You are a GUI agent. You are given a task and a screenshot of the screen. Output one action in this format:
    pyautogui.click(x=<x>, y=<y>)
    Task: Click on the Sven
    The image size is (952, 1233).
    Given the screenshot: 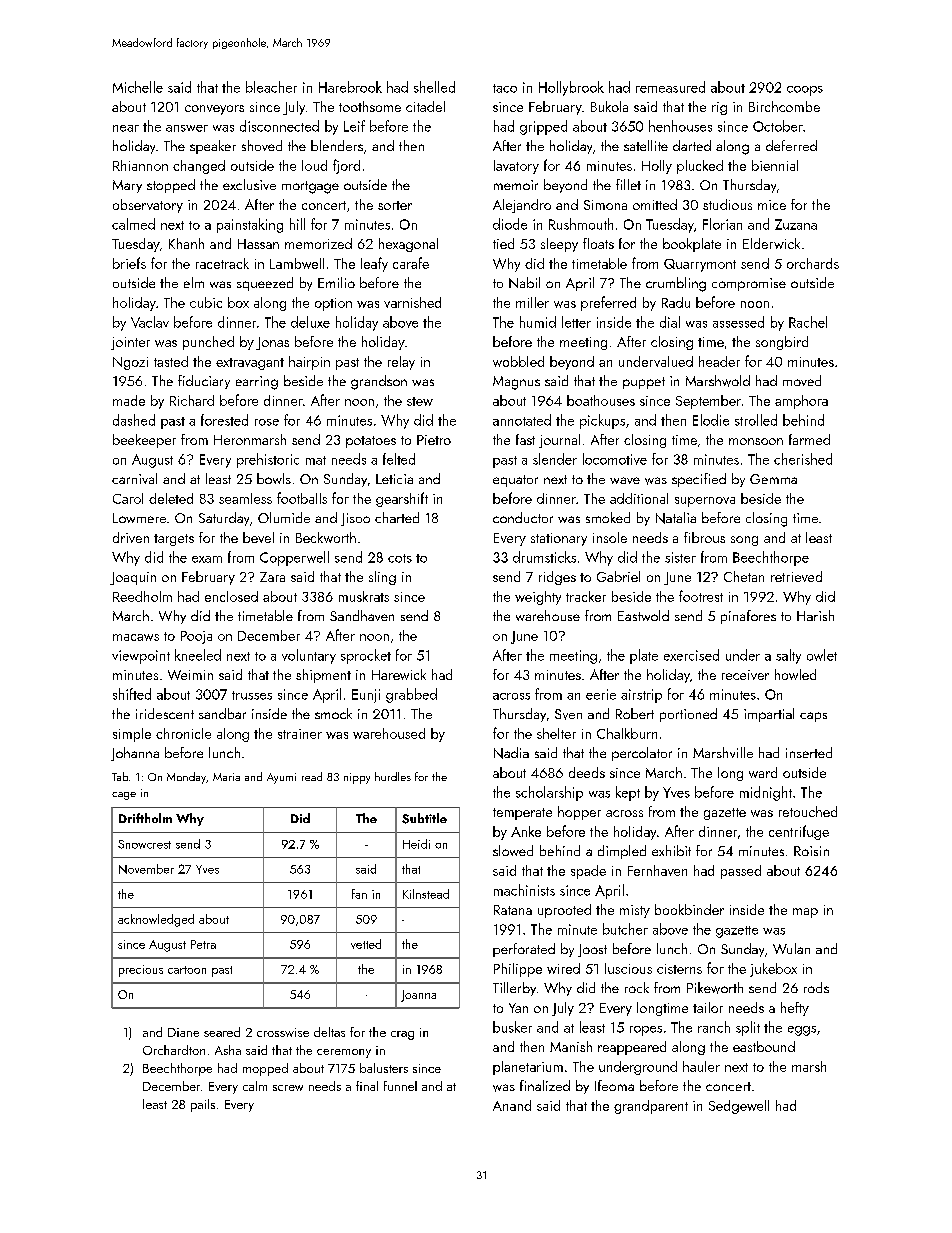 What is the action you would take?
    pyautogui.click(x=568, y=714)
